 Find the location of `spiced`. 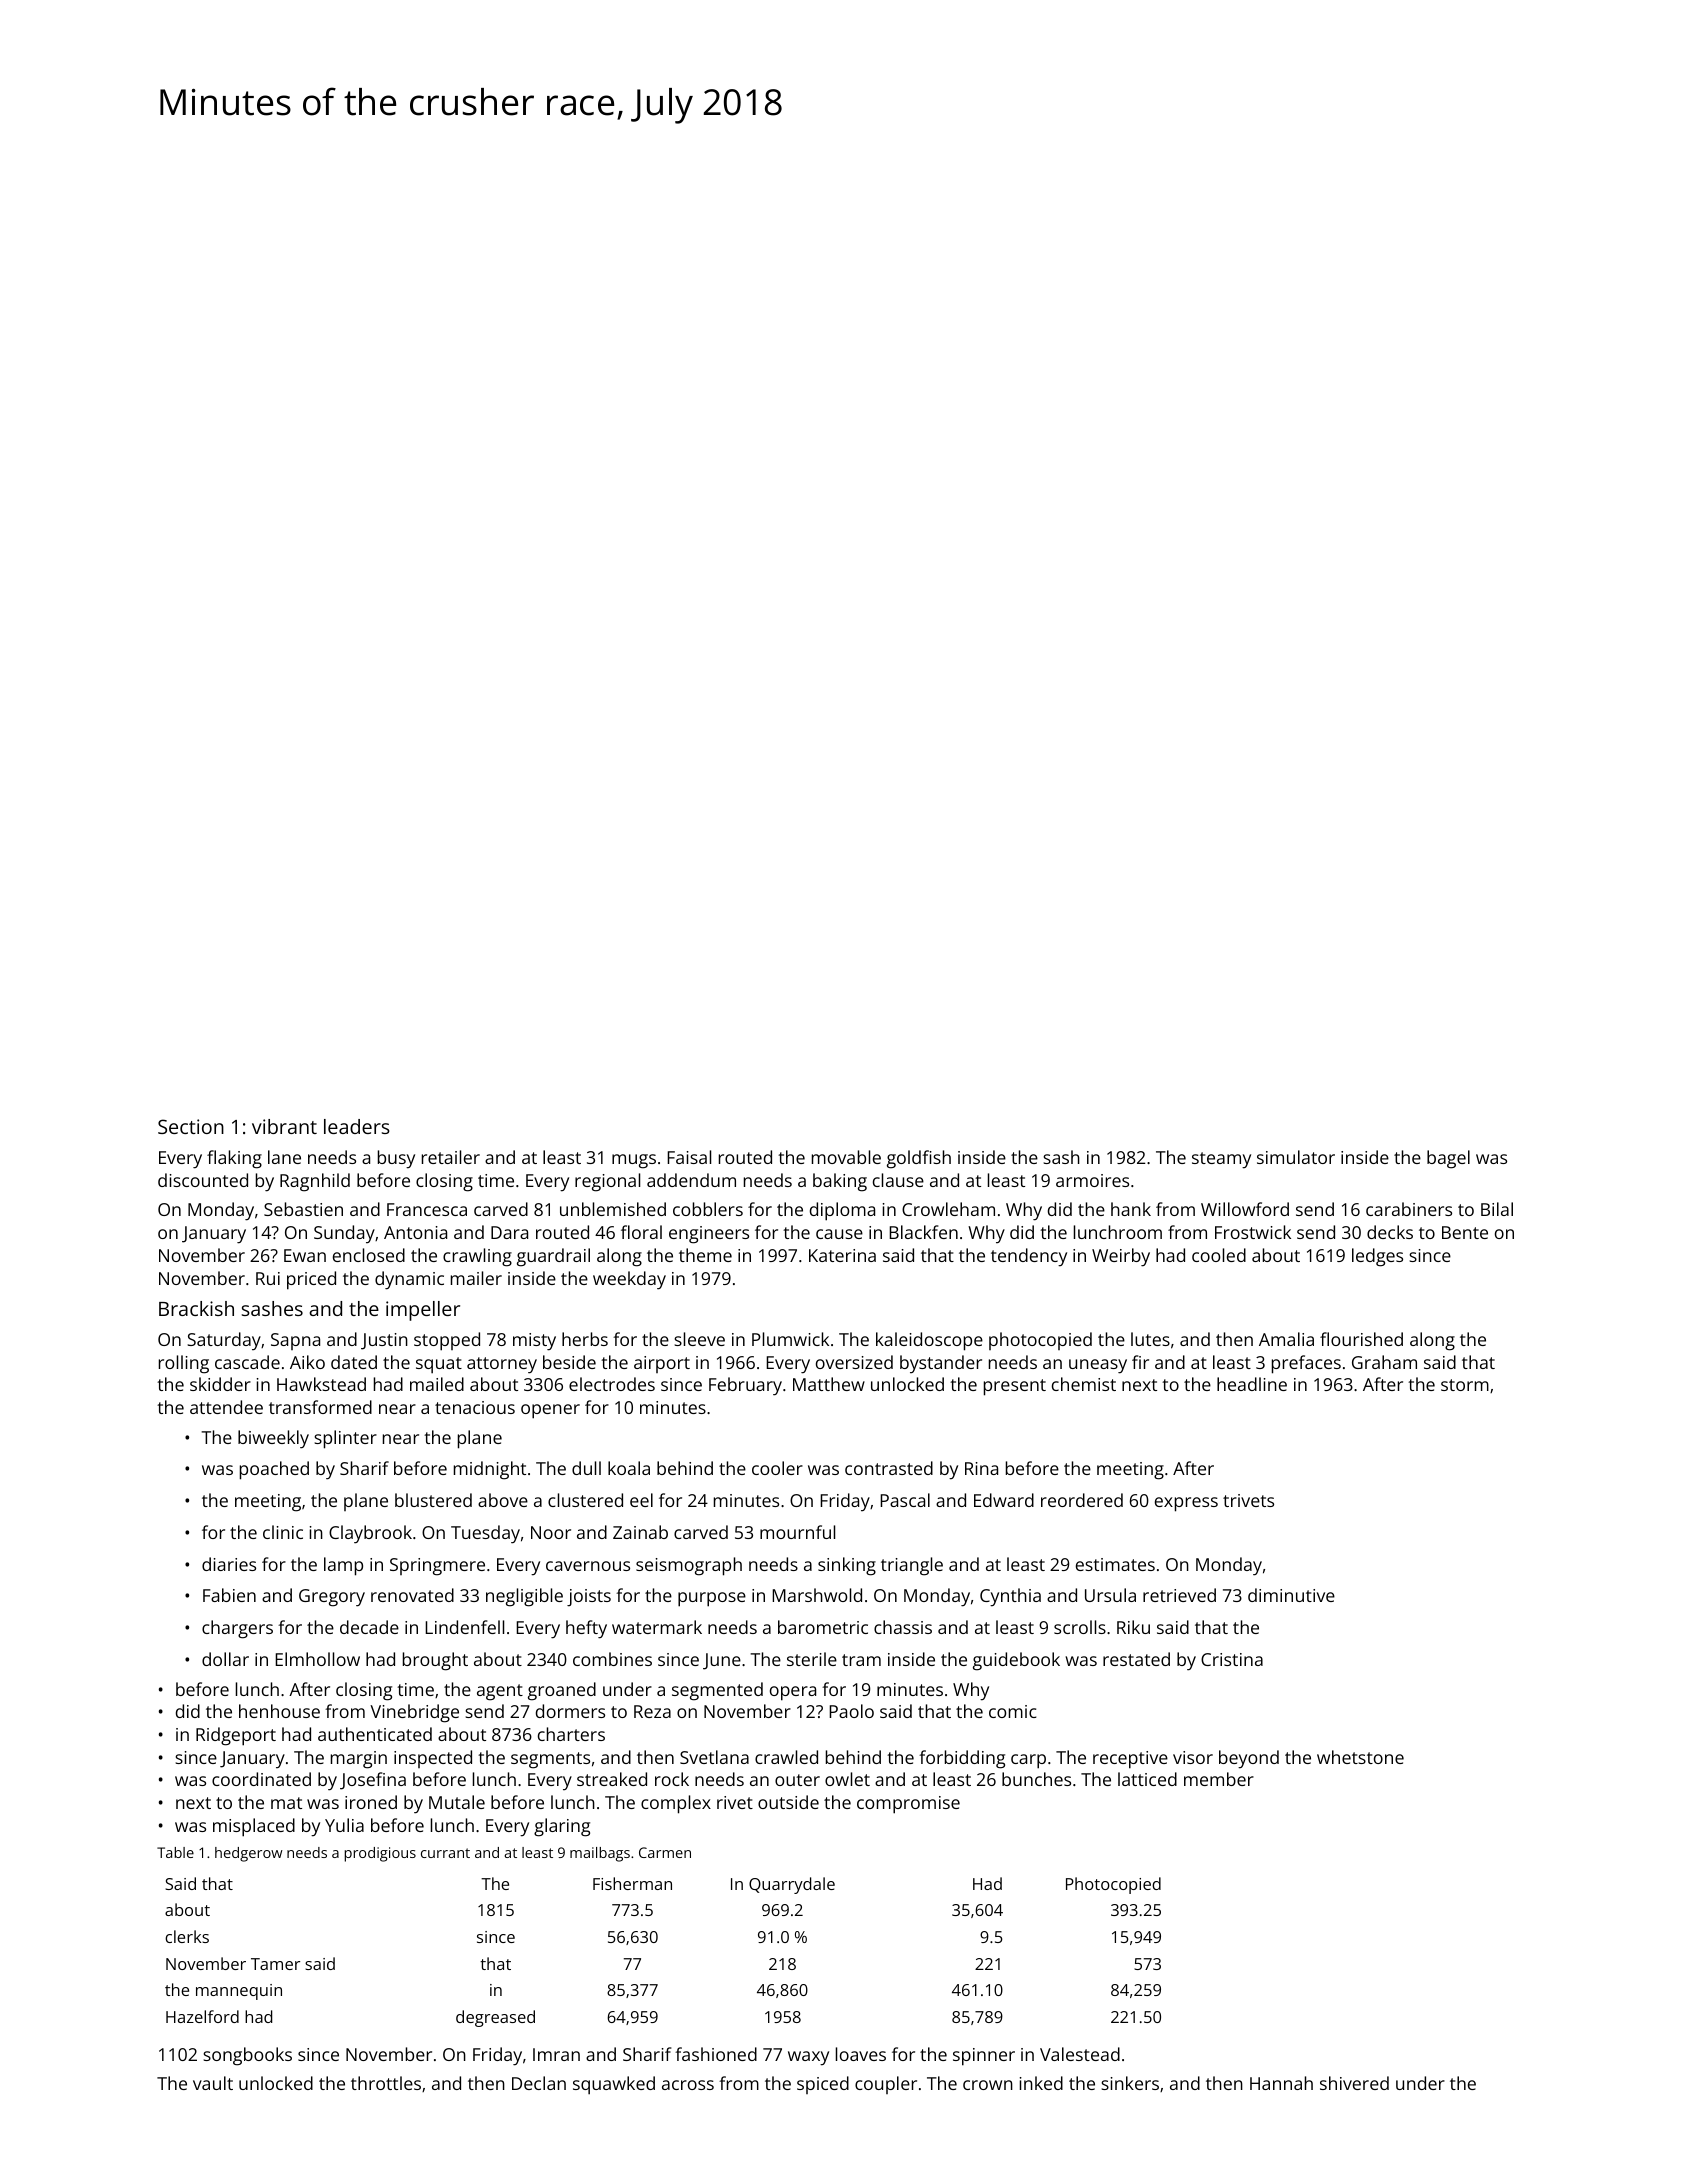

spiced is located at coordinates (823, 2085).
